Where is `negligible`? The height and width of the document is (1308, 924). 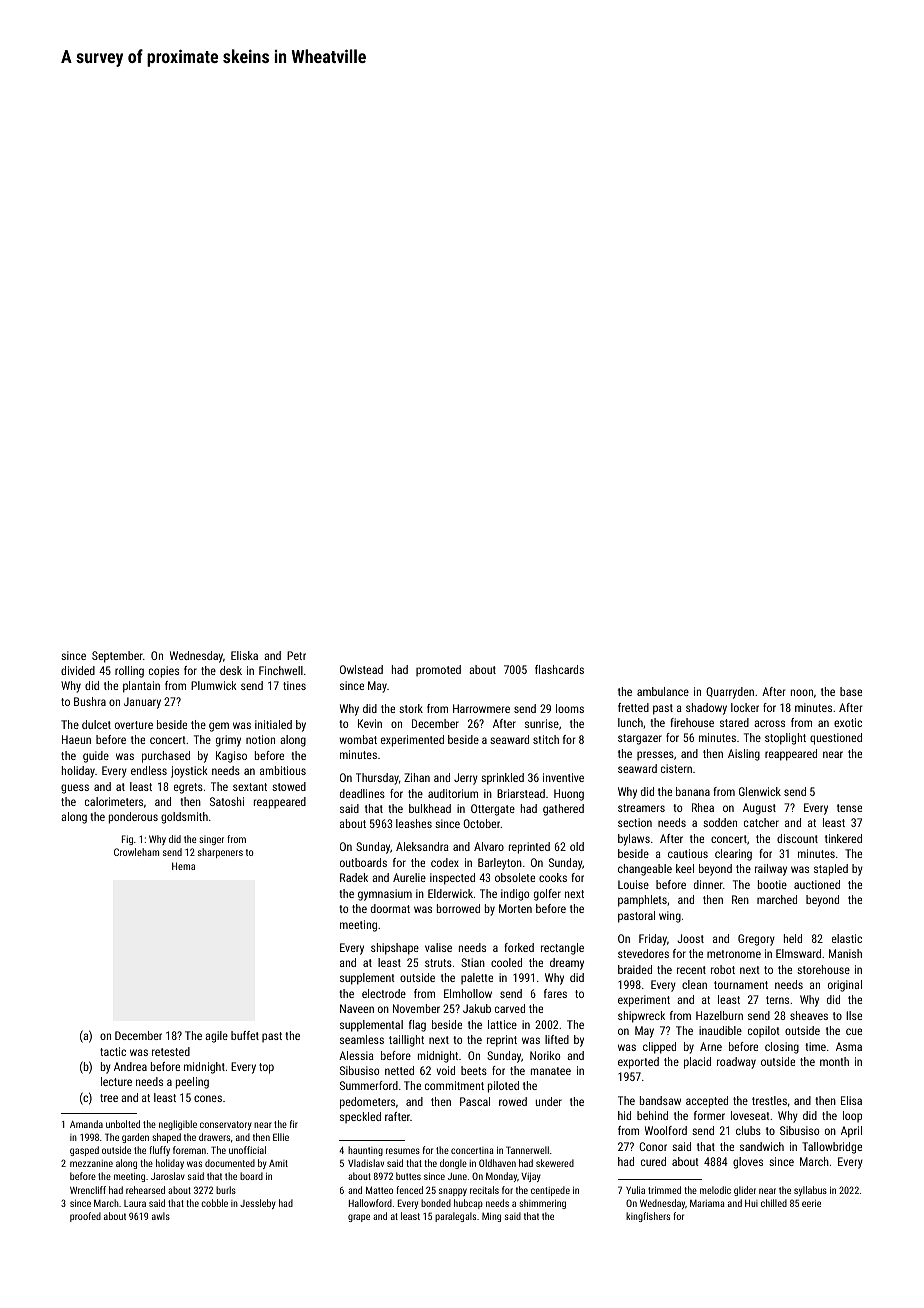 negligible is located at coordinates (178, 1125).
